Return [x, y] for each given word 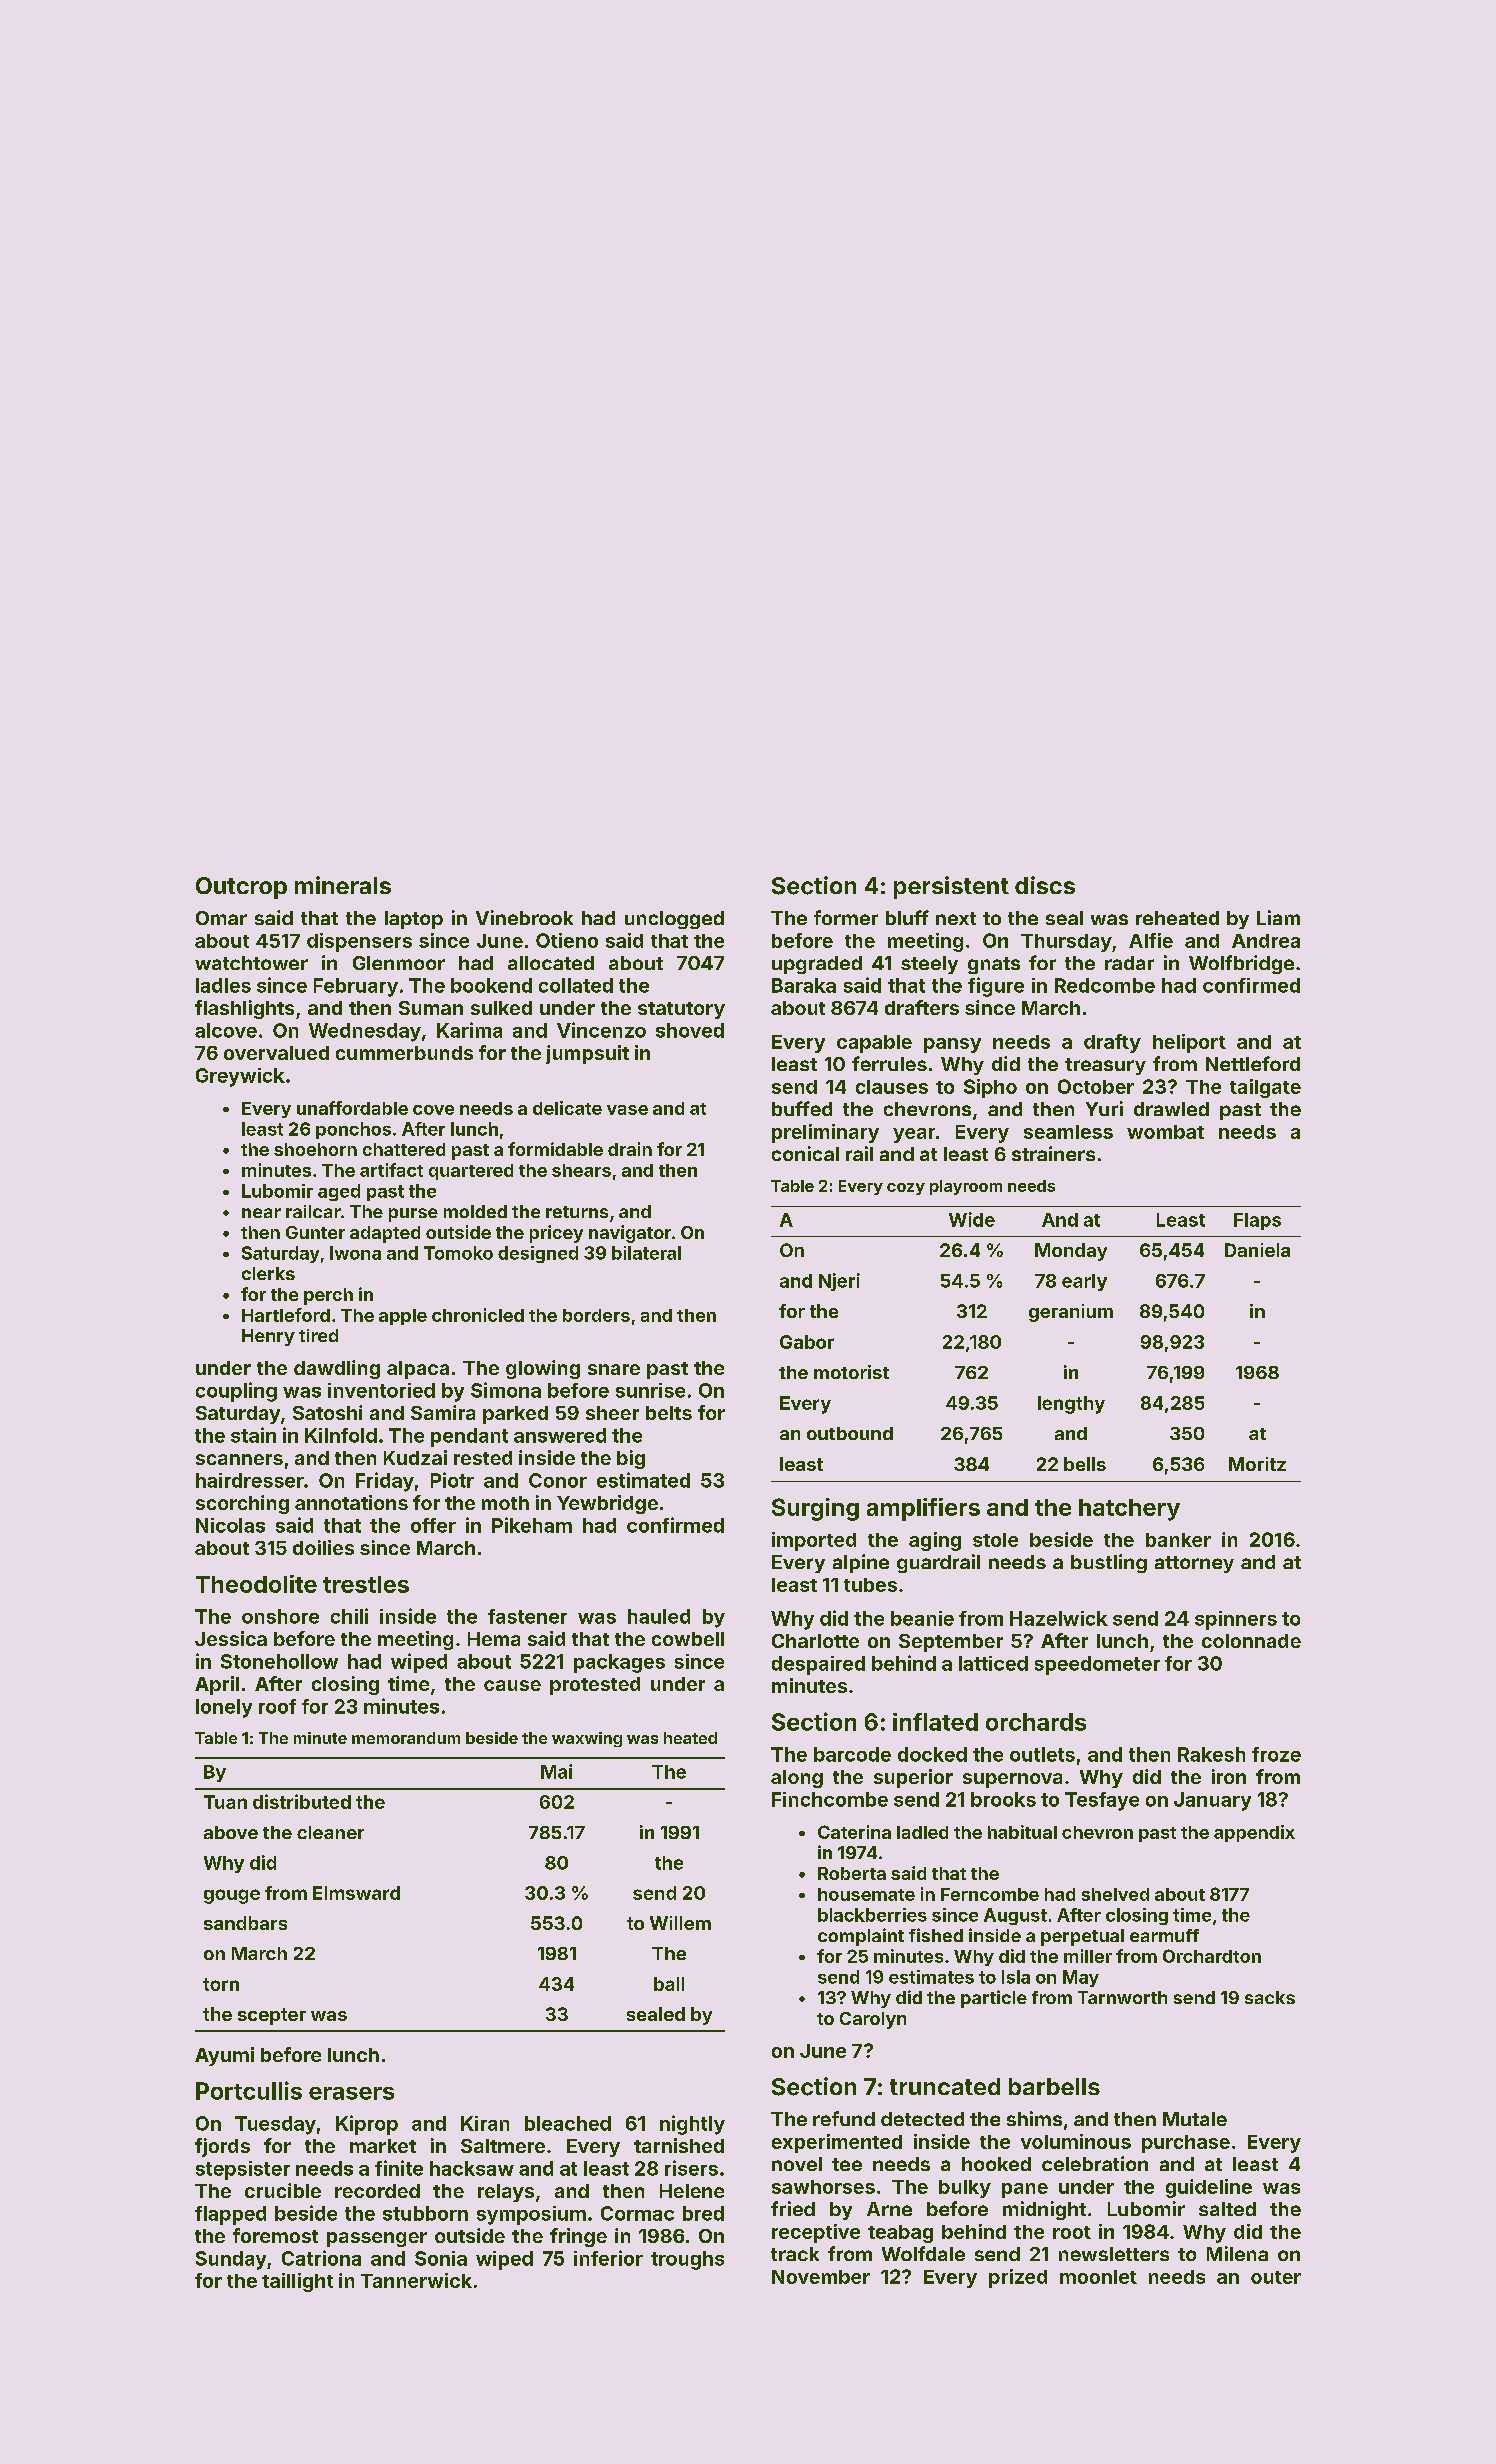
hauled [659, 1616]
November [821, 2277]
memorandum [406, 1738]
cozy [906, 1189]
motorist [851, 1372]
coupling [236, 1392]
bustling [1109, 1563]
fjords [222, 2147]
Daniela [1257, 1250]
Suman [431, 1008]
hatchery [1129, 1510]
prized [1018, 2278]
